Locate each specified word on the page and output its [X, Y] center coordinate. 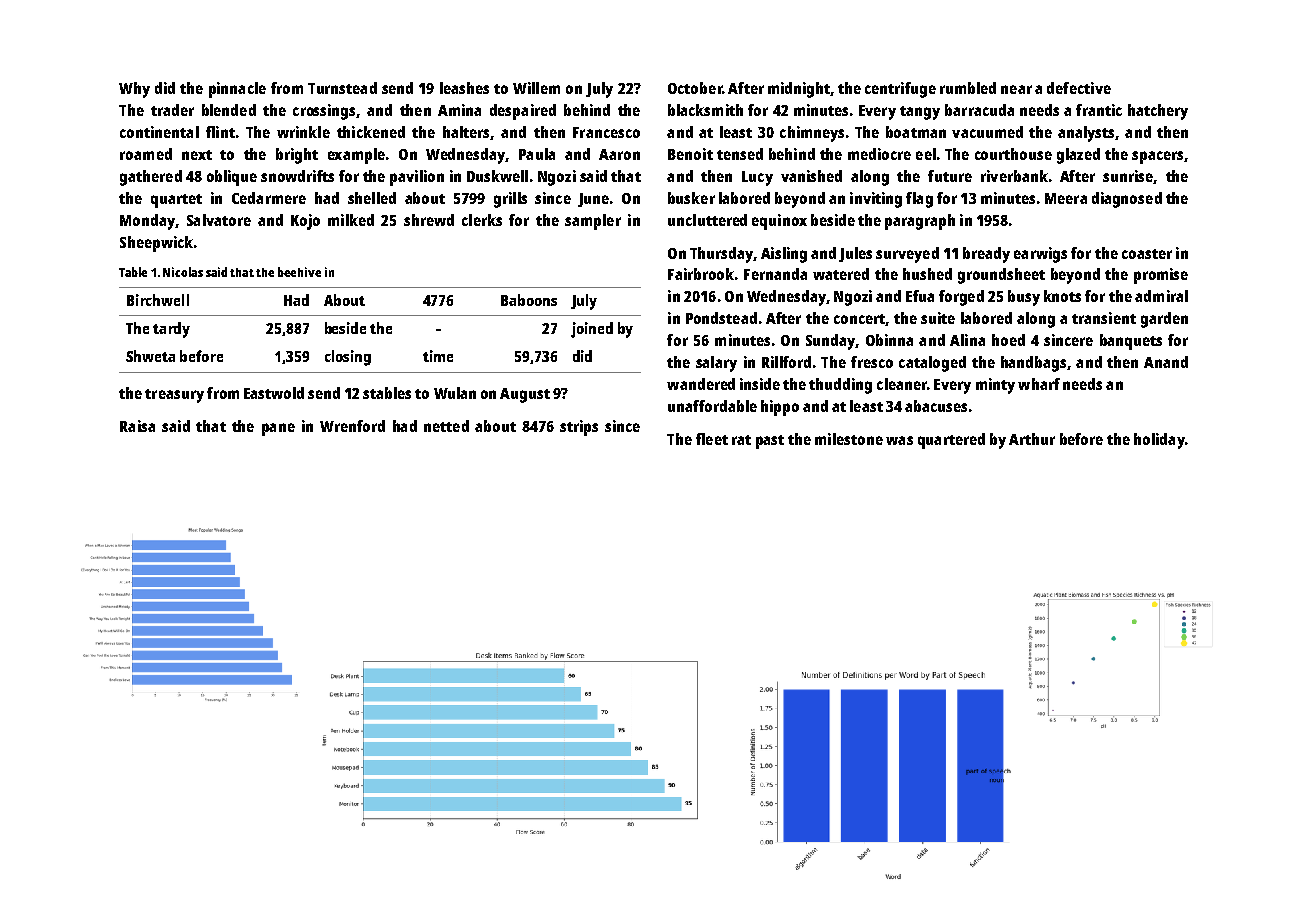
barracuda [979, 110]
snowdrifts [297, 176]
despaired [523, 112]
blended [229, 110]
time [438, 356]
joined [592, 330]
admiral [1161, 296]
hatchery [1158, 112]
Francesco [606, 132]
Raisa [137, 426]
